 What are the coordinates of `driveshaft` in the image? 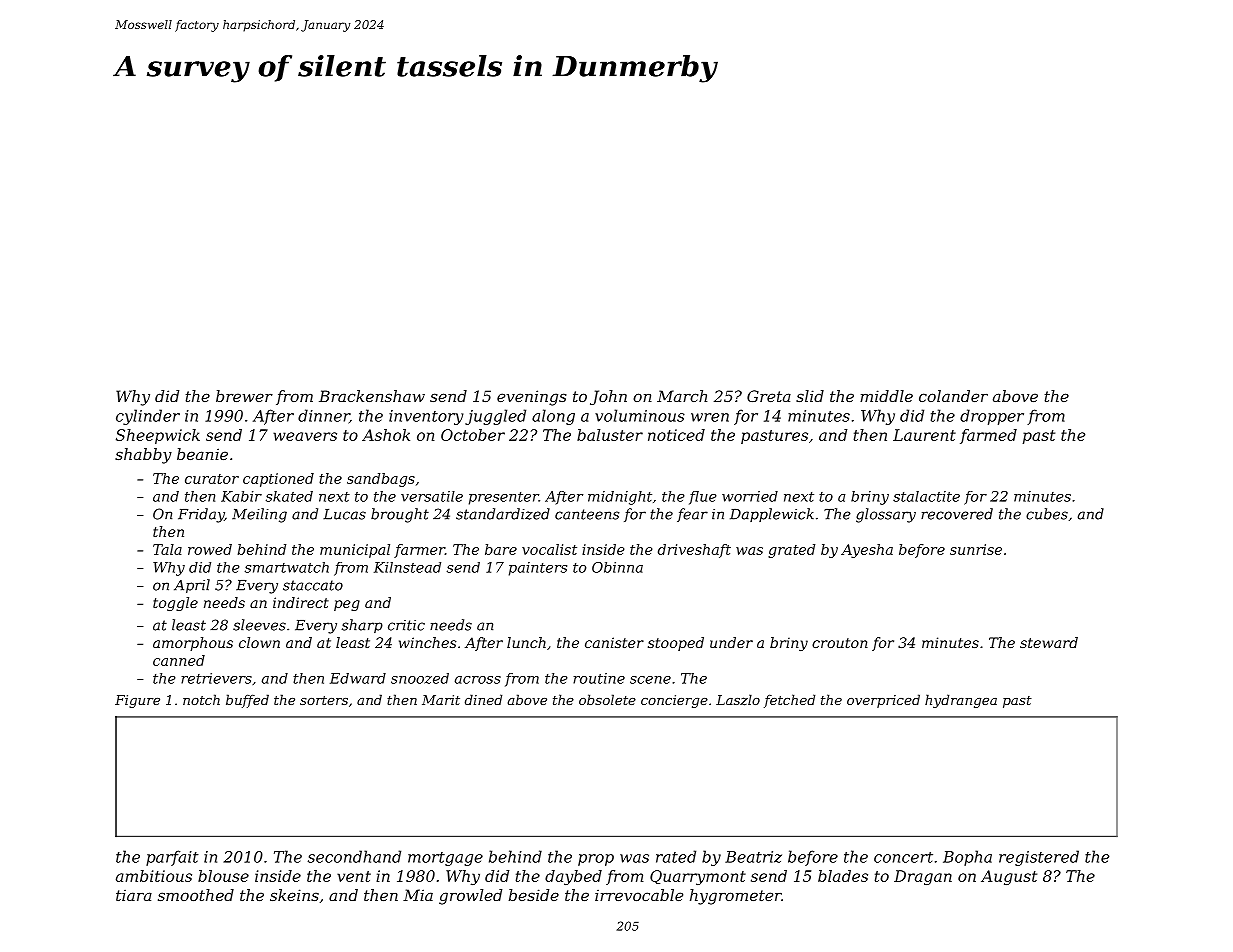 It's located at (694, 551).
